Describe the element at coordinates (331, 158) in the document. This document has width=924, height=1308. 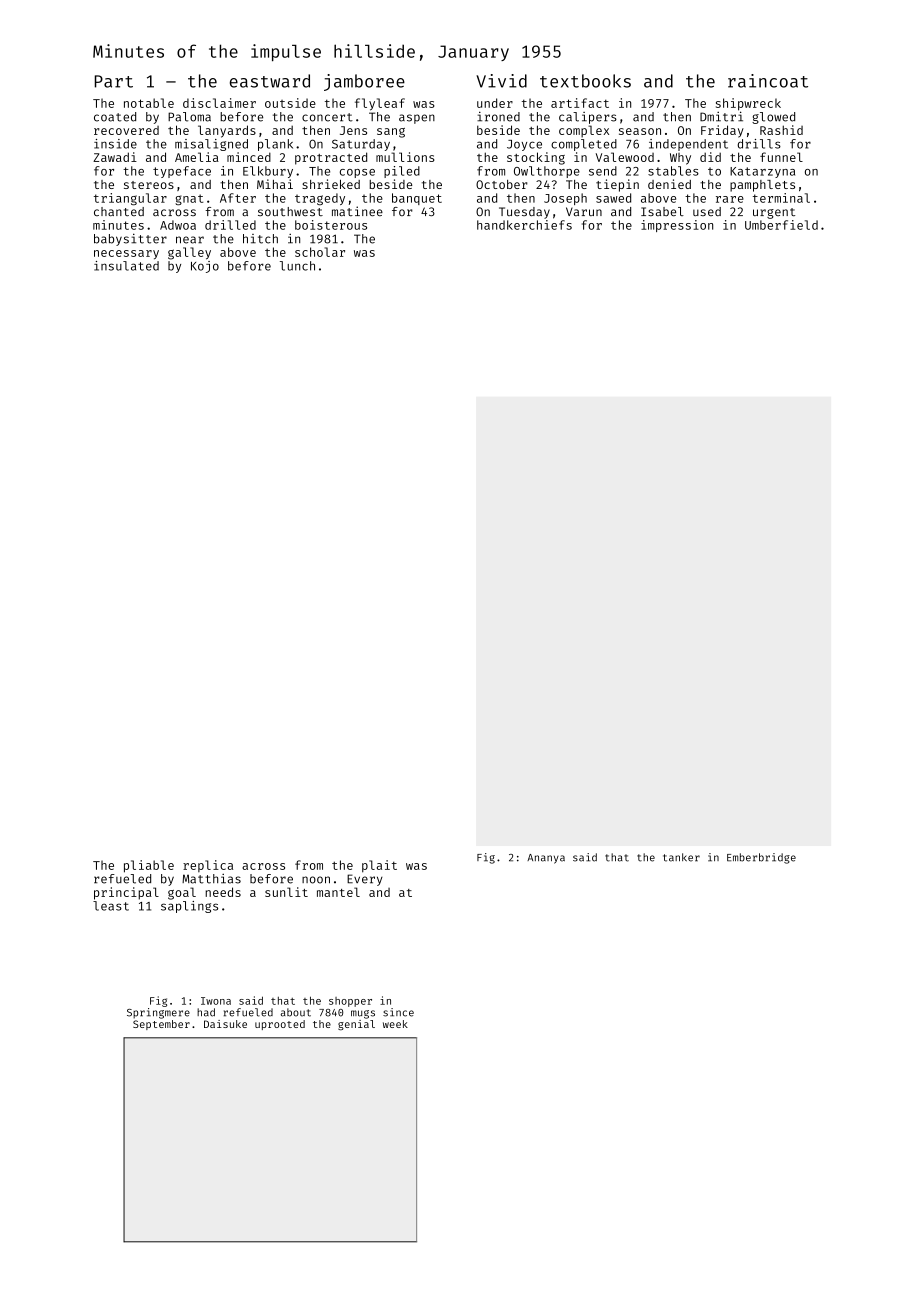
I see `protracted` at that location.
